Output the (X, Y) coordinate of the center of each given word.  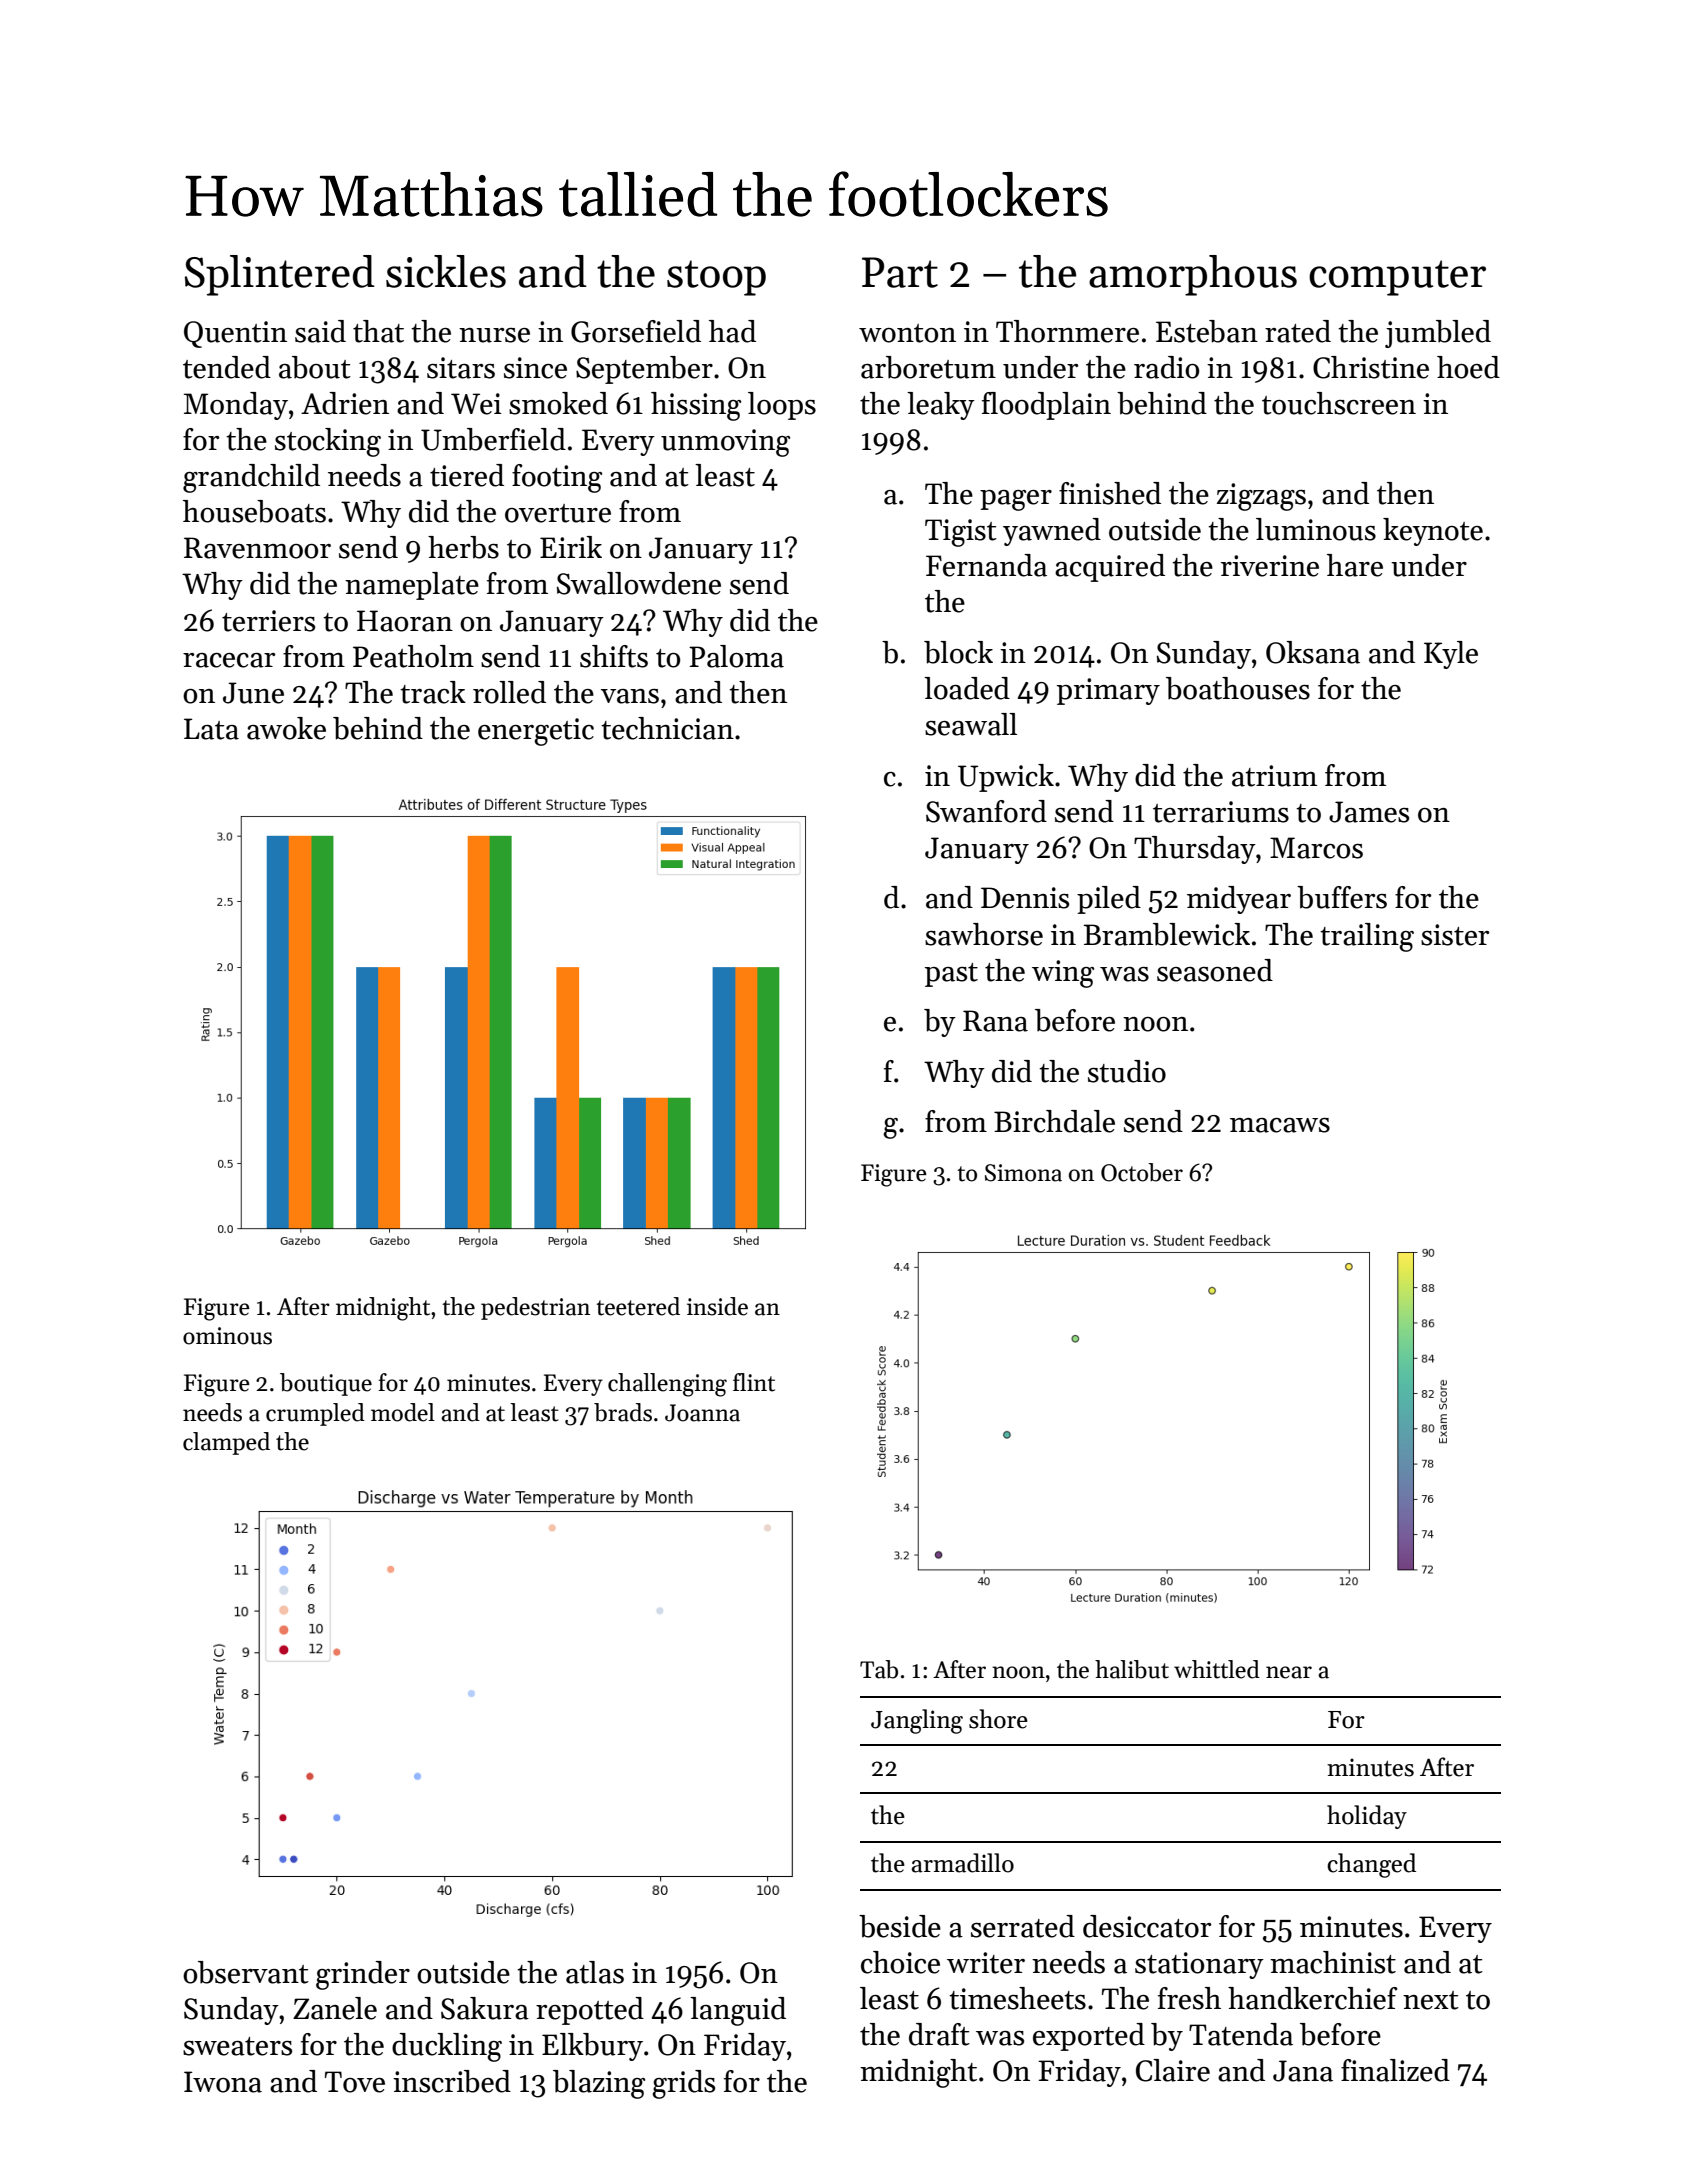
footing (557, 478)
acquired (1110, 568)
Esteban (1207, 331)
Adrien (345, 403)
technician (667, 728)
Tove (355, 2082)
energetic (536, 732)
